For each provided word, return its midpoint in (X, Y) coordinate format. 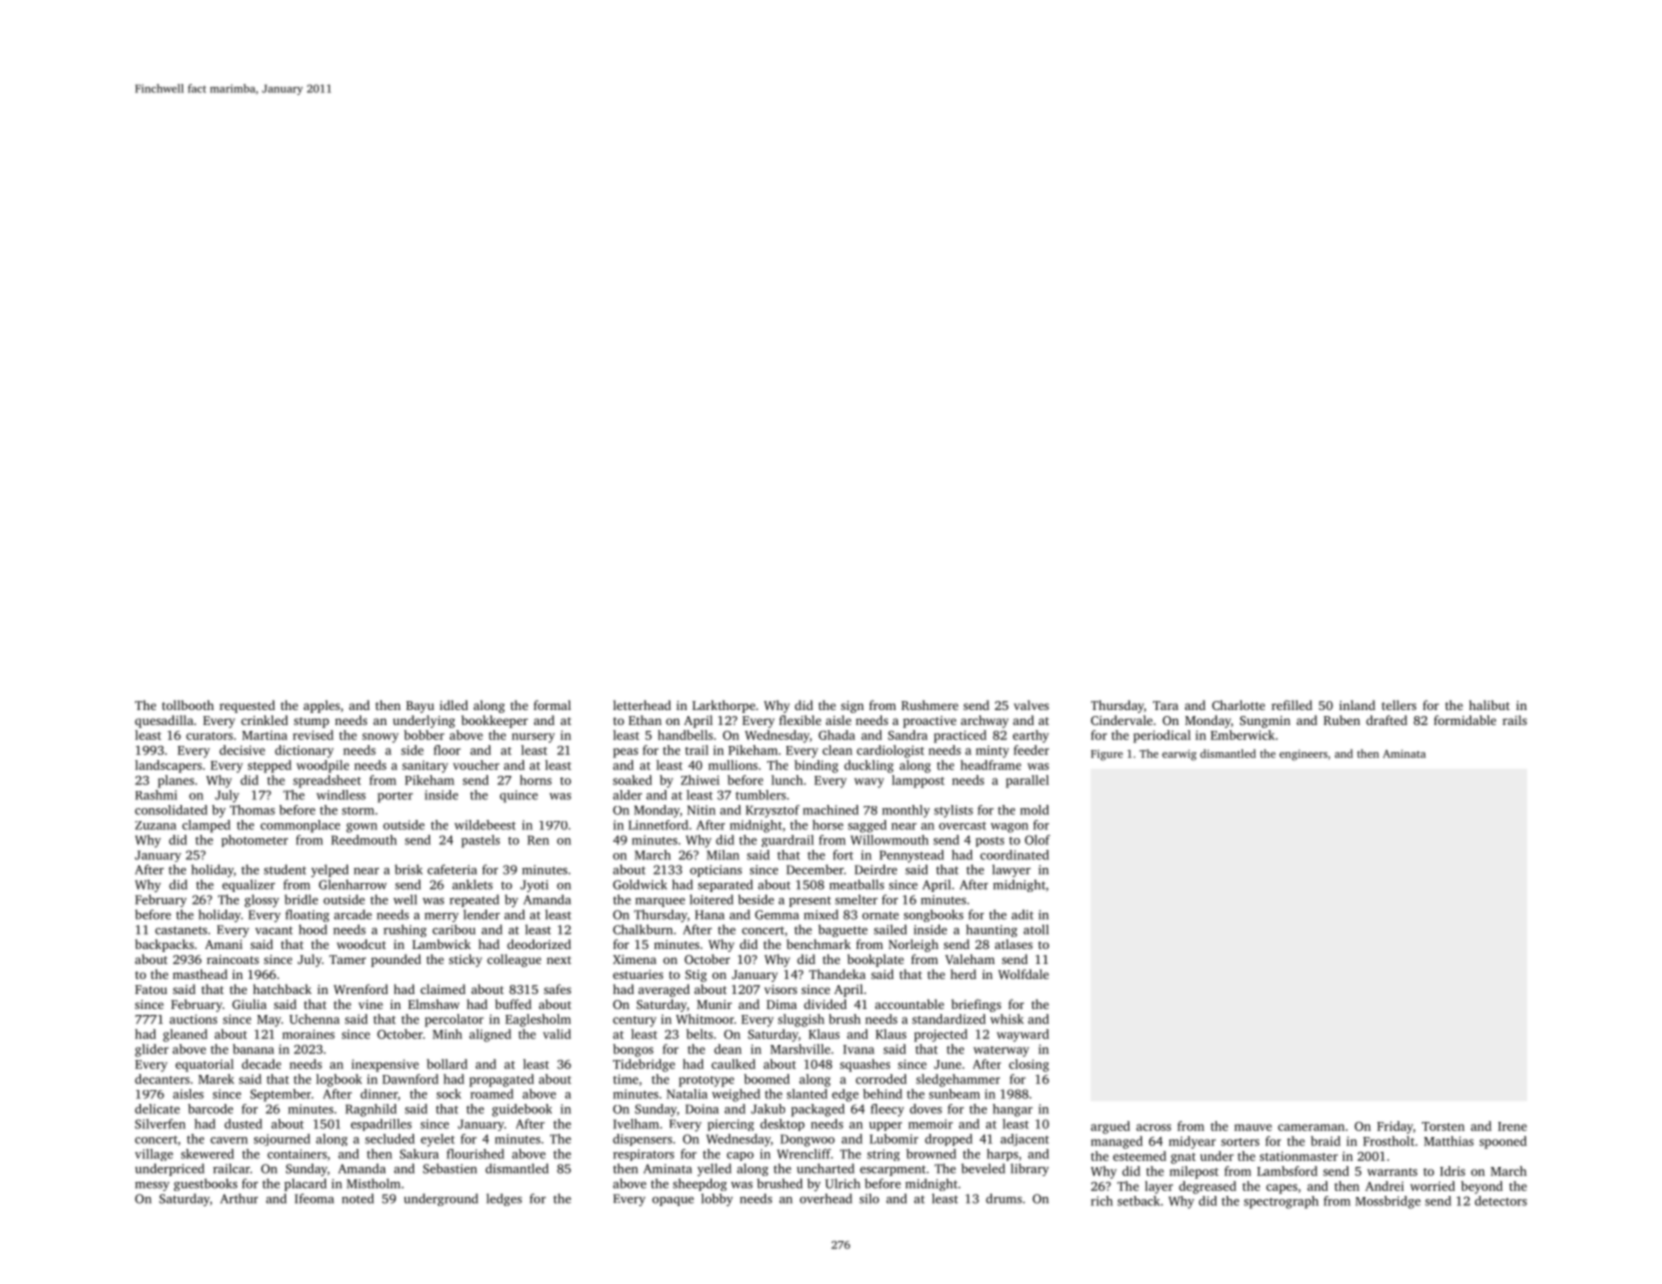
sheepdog (700, 1184)
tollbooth (188, 705)
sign (852, 707)
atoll (1036, 929)
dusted (243, 1124)
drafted (1386, 720)
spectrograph (1281, 1202)
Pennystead (911, 856)
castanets (181, 930)
